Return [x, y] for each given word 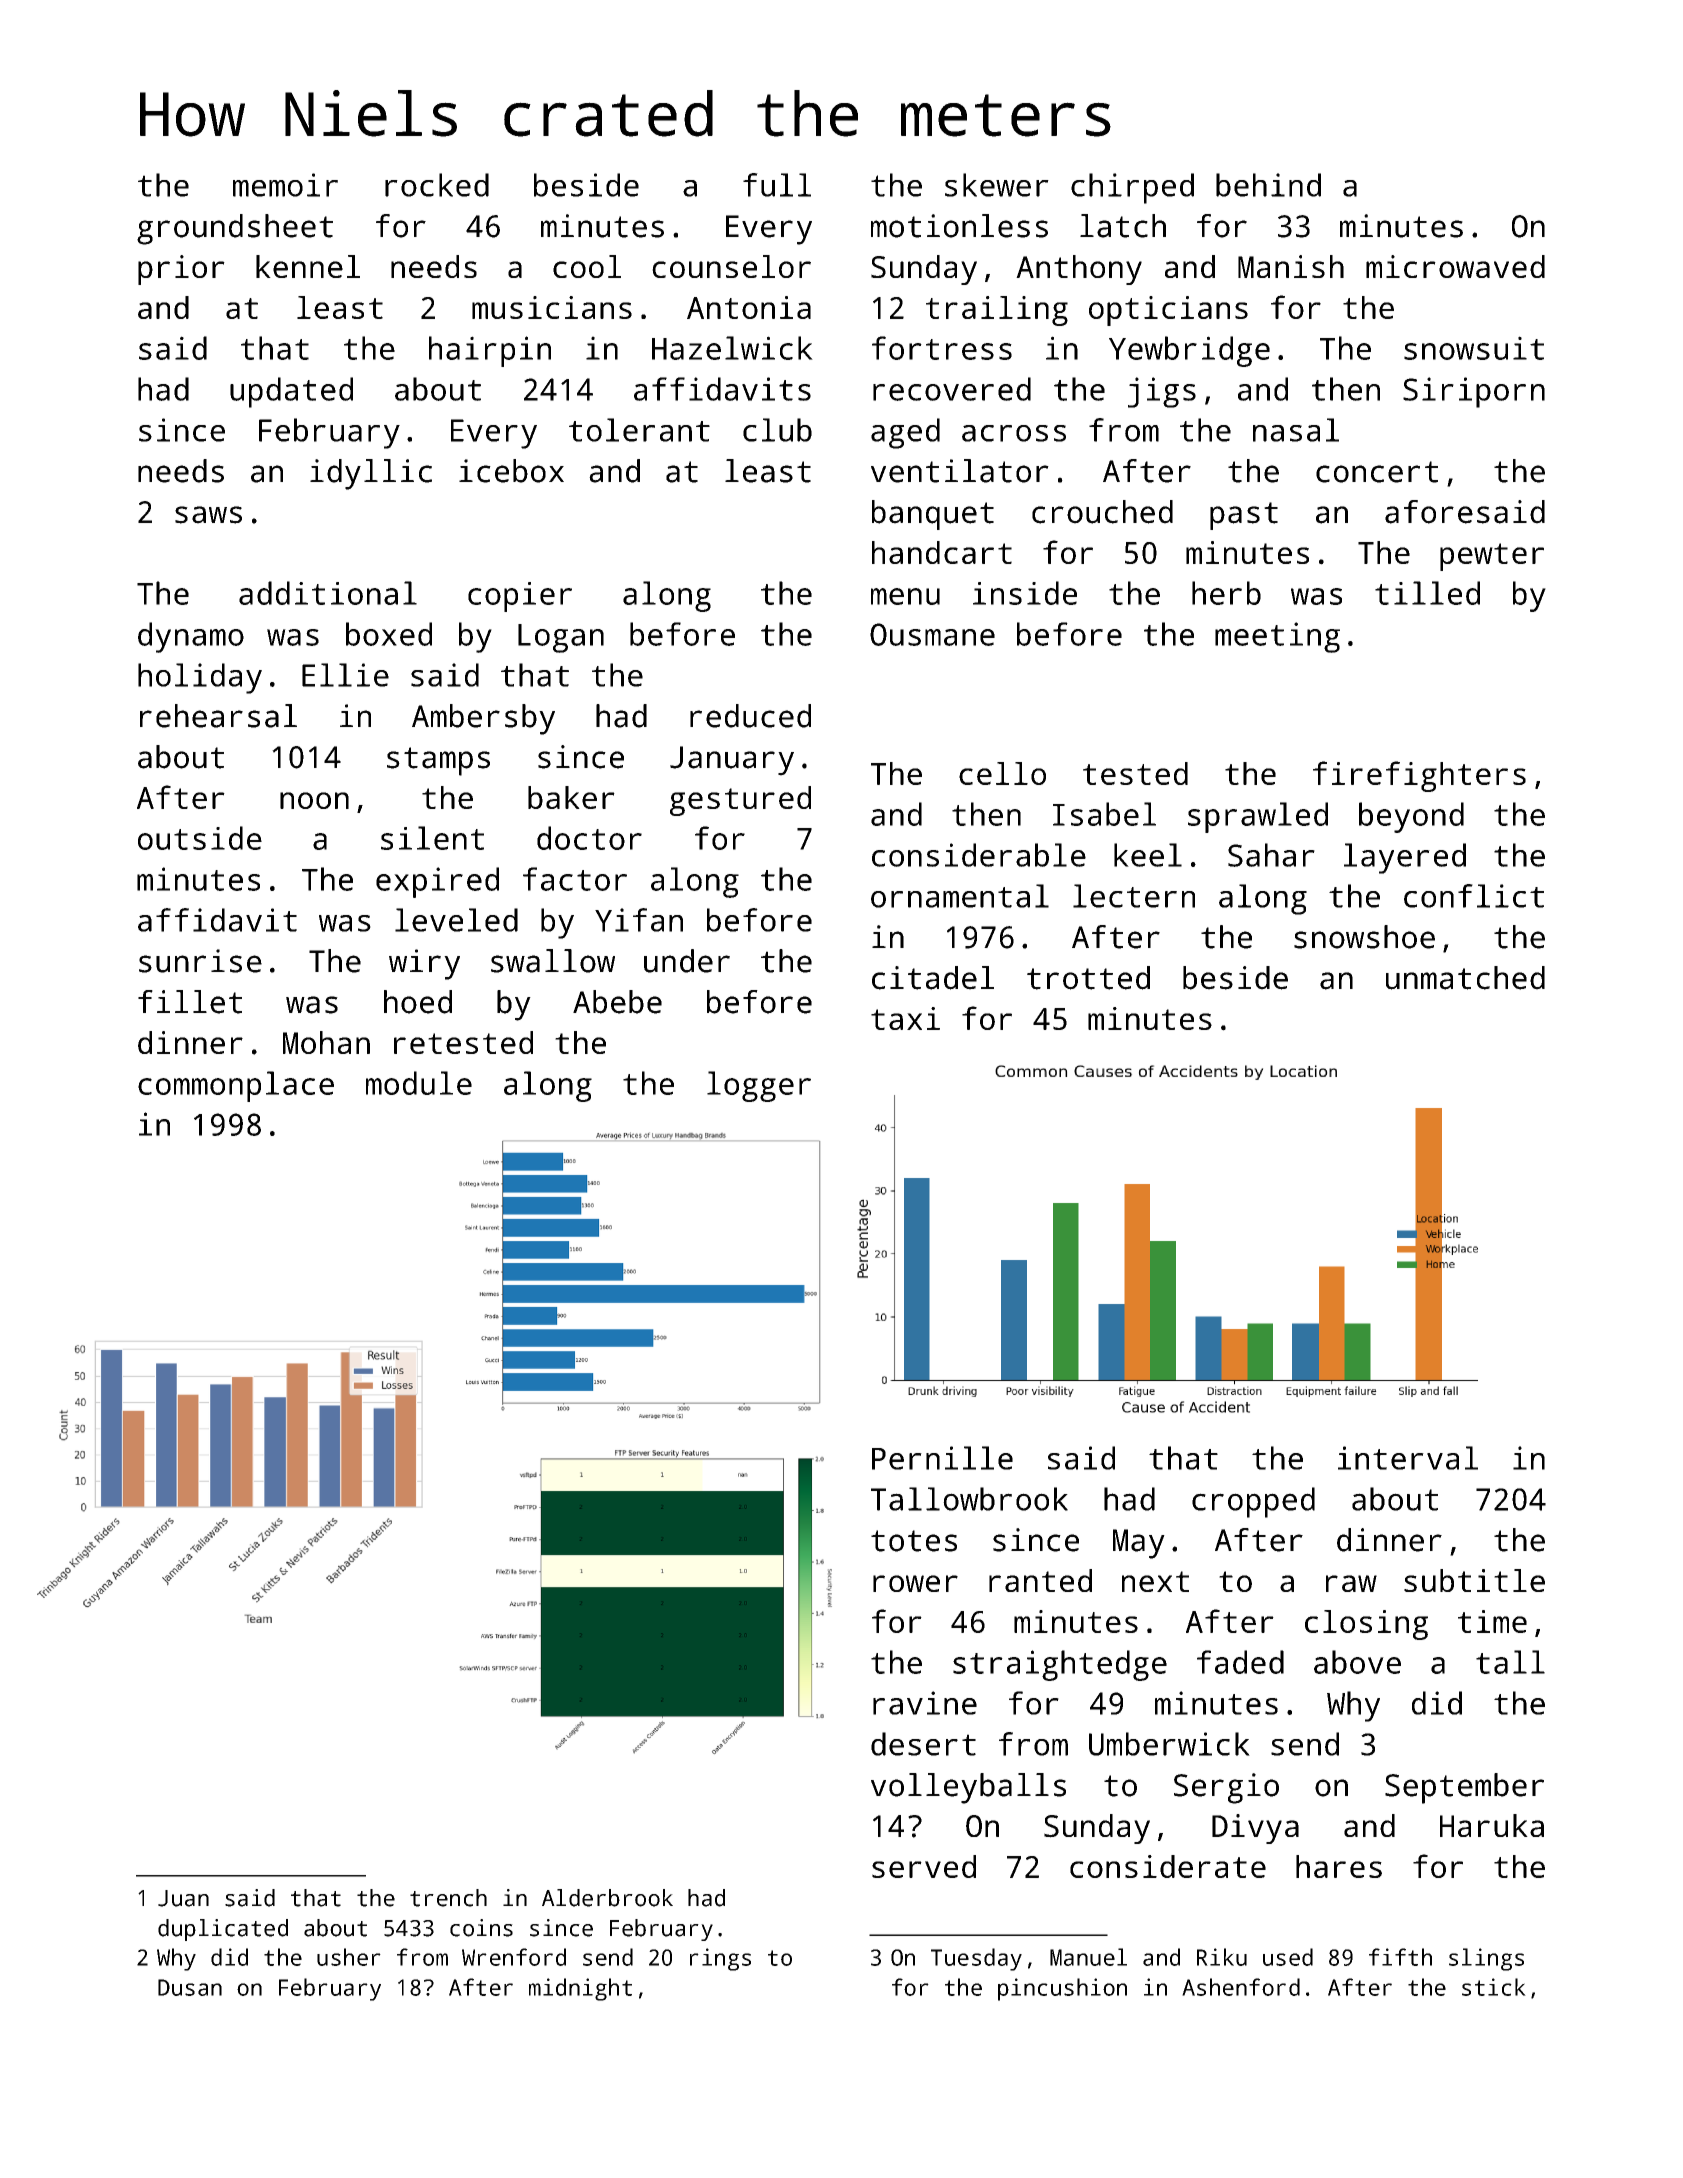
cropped [1253, 1502]
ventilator [960, 471]
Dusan [190, 1987]
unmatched [1465, 978]
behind [1268, 185]
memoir [285, 185]
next [1155, 1581]
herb [1226, 593]
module [419, 1083]
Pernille [942, 1458]
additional [328, 593]
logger [759, 1086]
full [777, 185]
